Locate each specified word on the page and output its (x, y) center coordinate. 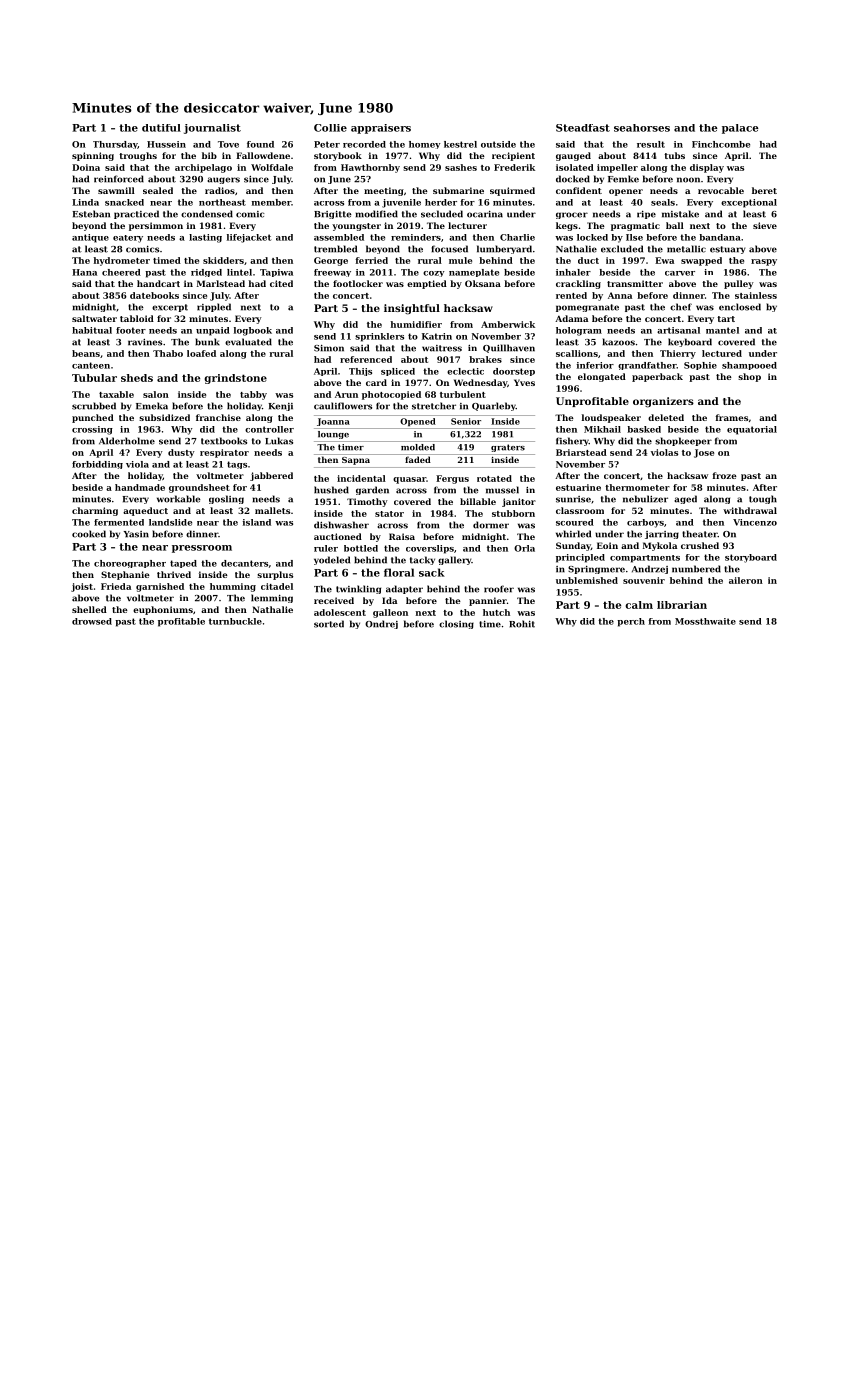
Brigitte (333, 215)
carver (680, 273)
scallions (577, 353)
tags (237, 465)
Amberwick (508, 324)
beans (86, 353)
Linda (85, 202)
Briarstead (581, 452)
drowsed (92, 621)
